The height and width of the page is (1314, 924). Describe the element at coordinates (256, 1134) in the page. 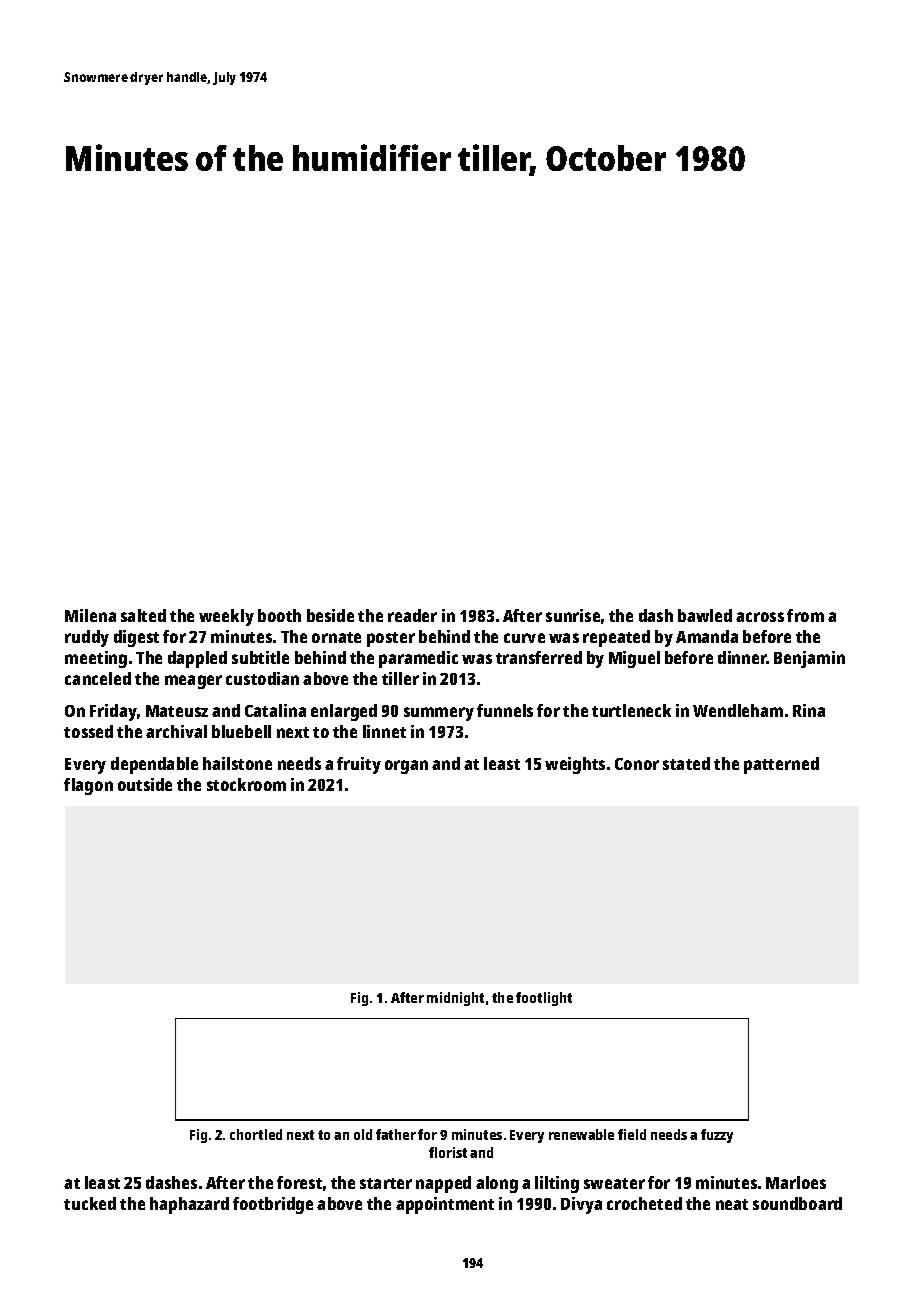

I see `chortled` at that location.
